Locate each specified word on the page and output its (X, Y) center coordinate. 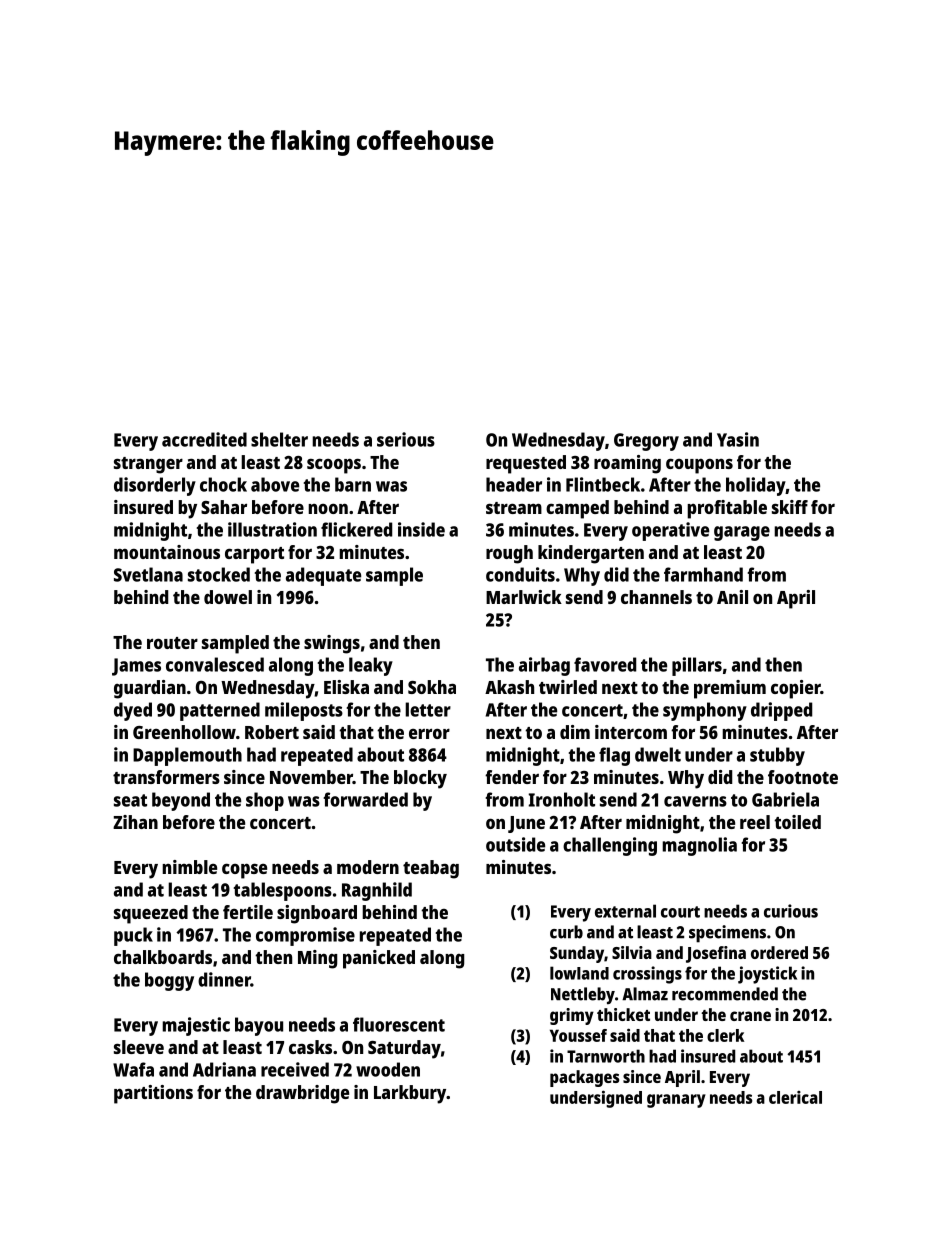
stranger (148, 465)
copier (795, 689)
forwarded (366, 799)
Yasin (738, 439)
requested (526, 464)
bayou (259, 1026)
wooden (388, 1069)
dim (575, 732)
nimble (189, 867)
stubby (777, 756)
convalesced (215, 664)
